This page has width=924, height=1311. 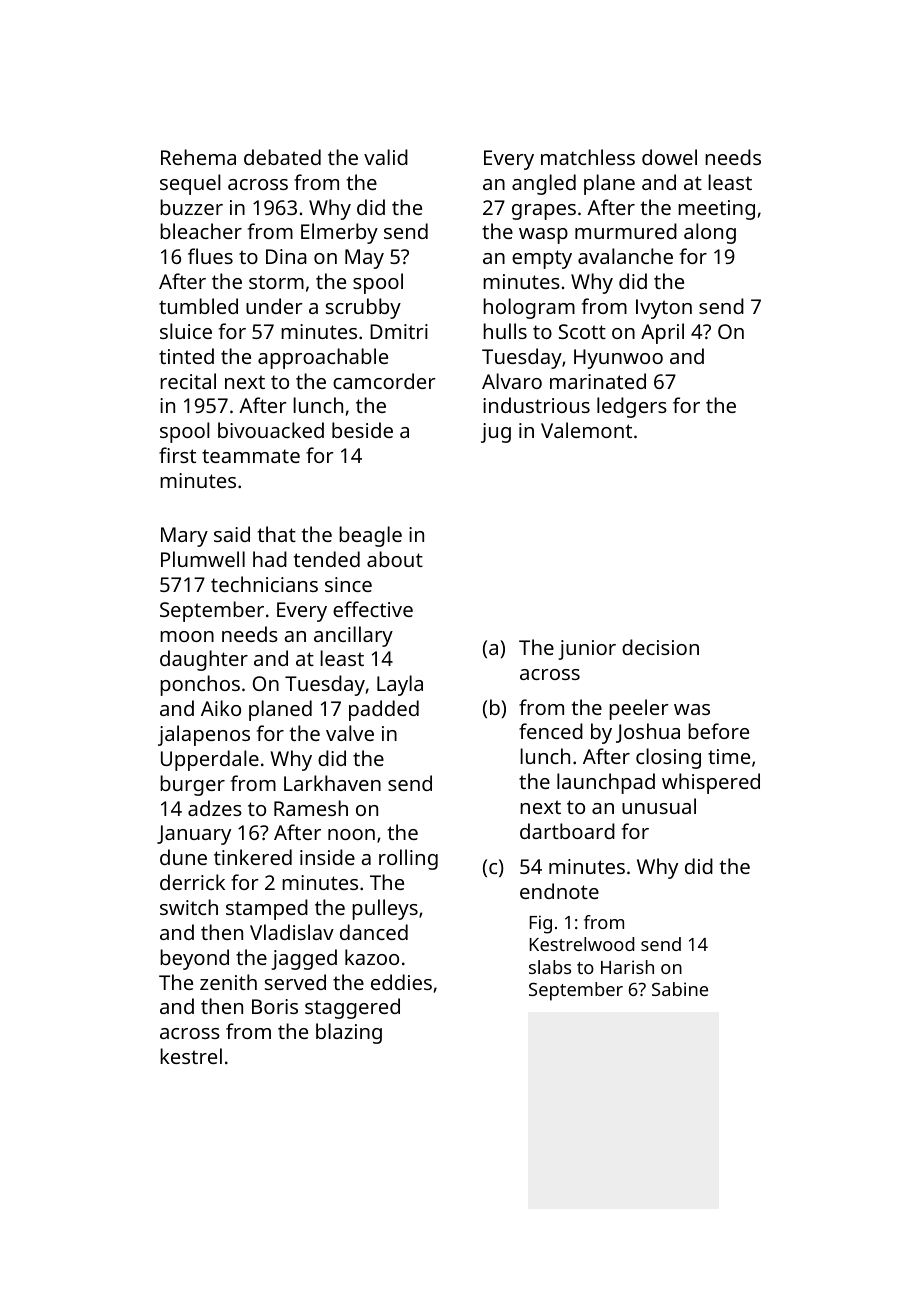 I want to click on slabs, so click(x=550, y=967).
